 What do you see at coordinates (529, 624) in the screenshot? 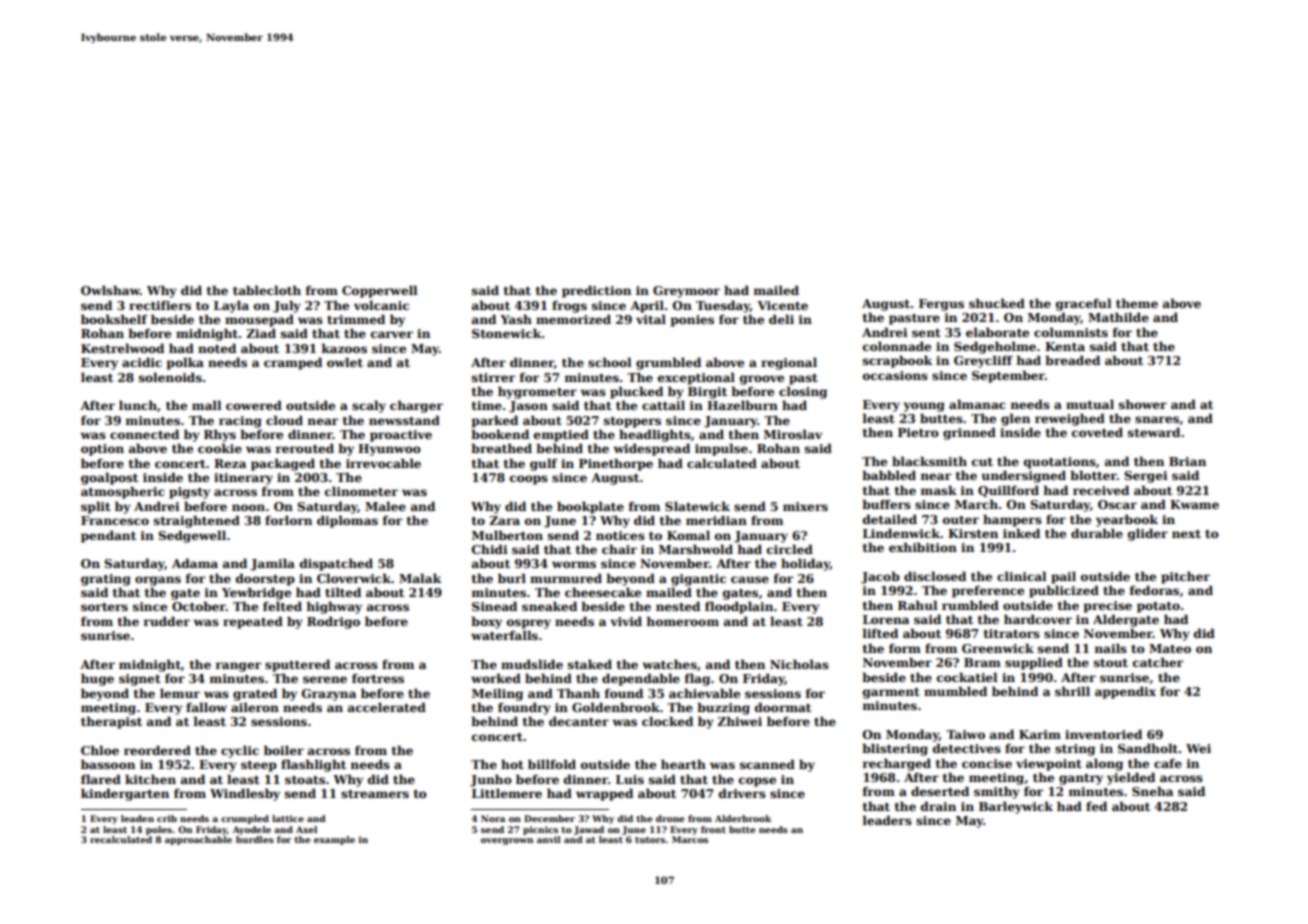
I see `osprey` at bounding box center [529, 624].
